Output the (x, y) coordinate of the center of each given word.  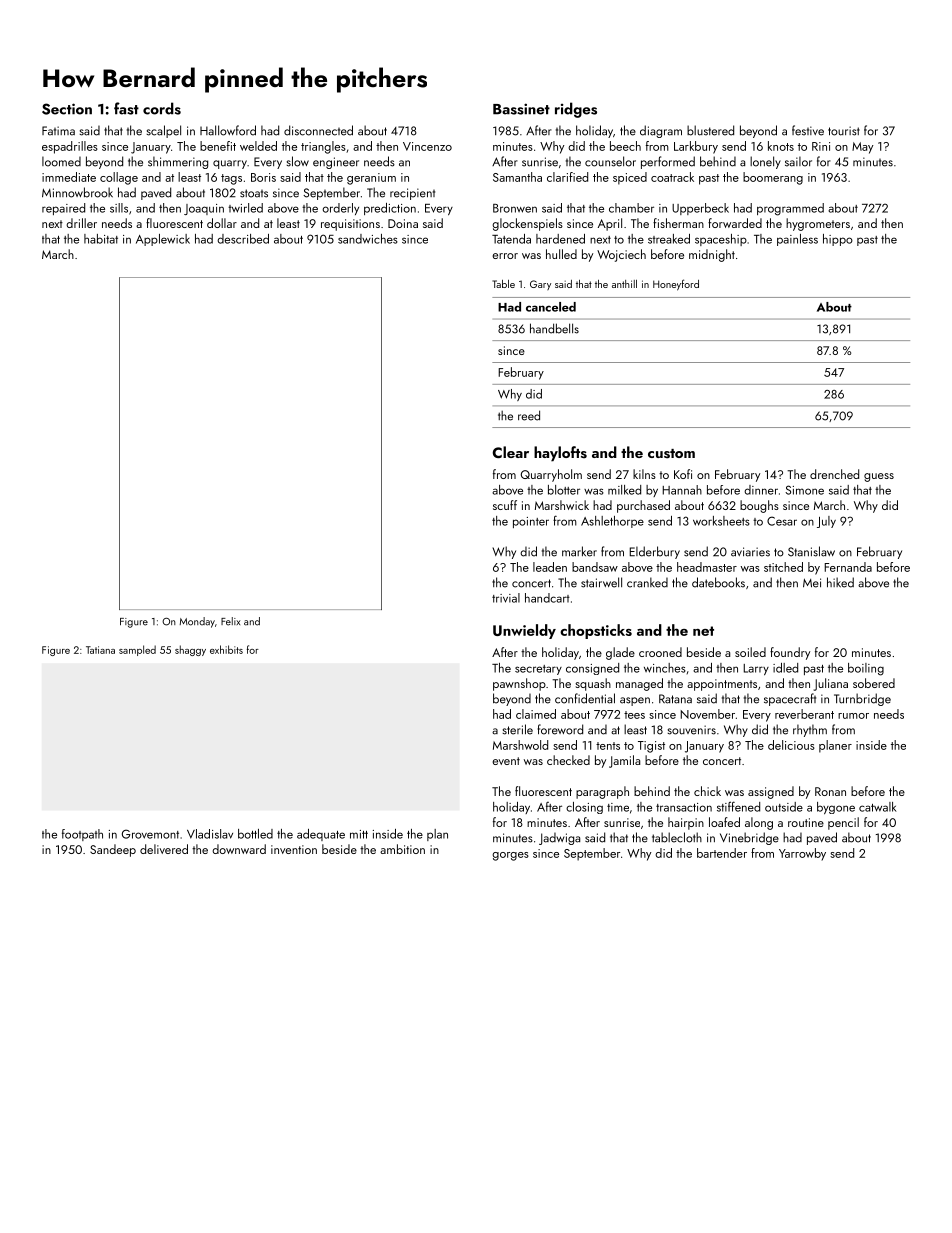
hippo (838, 240)
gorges (510, 856)
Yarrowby (802, 854)
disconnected (318, 130)
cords (162, 108)
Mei (812, 583)
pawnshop (519, 684)
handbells (554, 328)
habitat (101, 239)
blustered (710, 130)
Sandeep (113, 850)
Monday (197, 622)
